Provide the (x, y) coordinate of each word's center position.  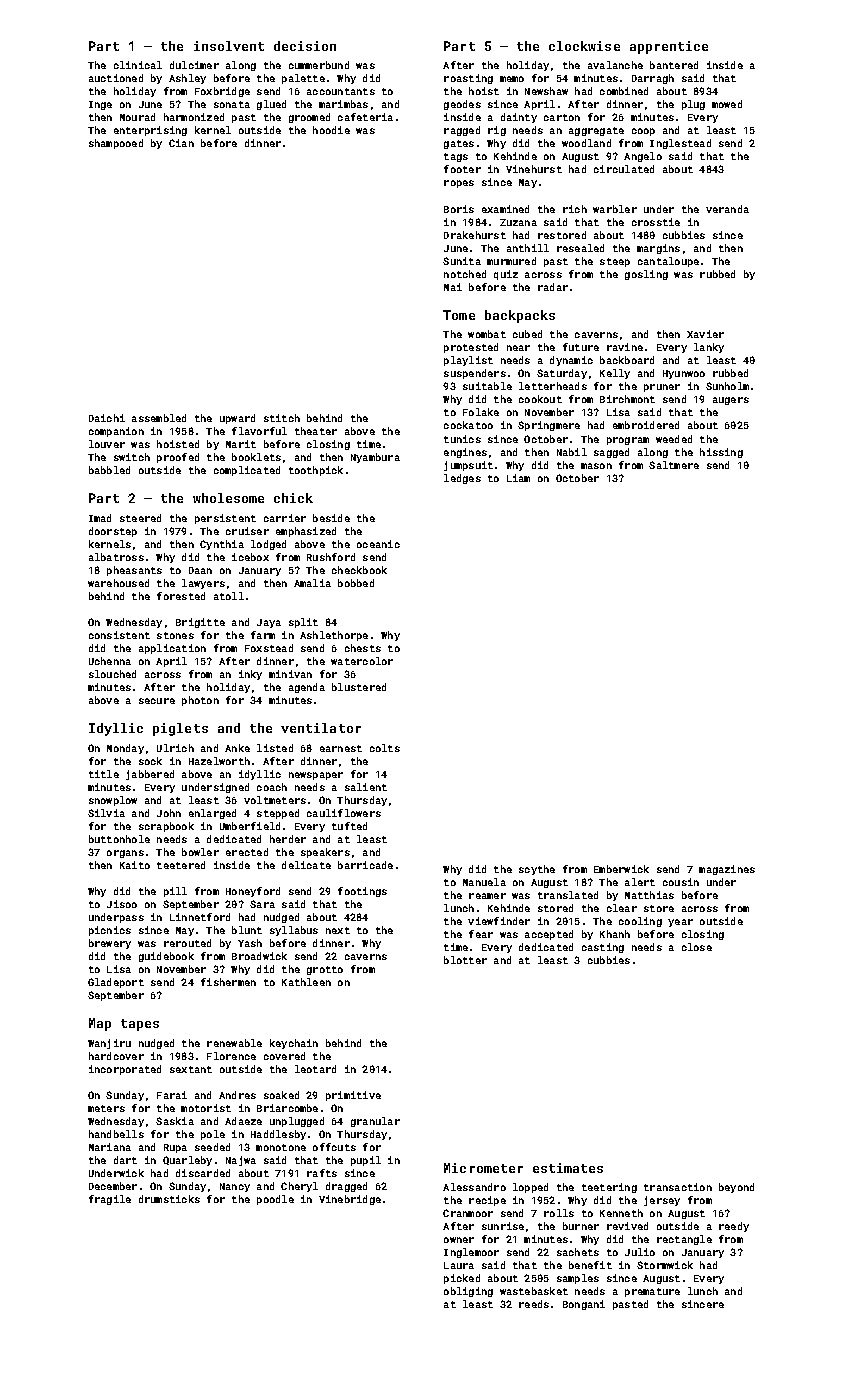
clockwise (584, 46)
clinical (138, 65)
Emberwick (621, 869)
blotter (465, 960)
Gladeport (116, 983)
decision (305, 46)
